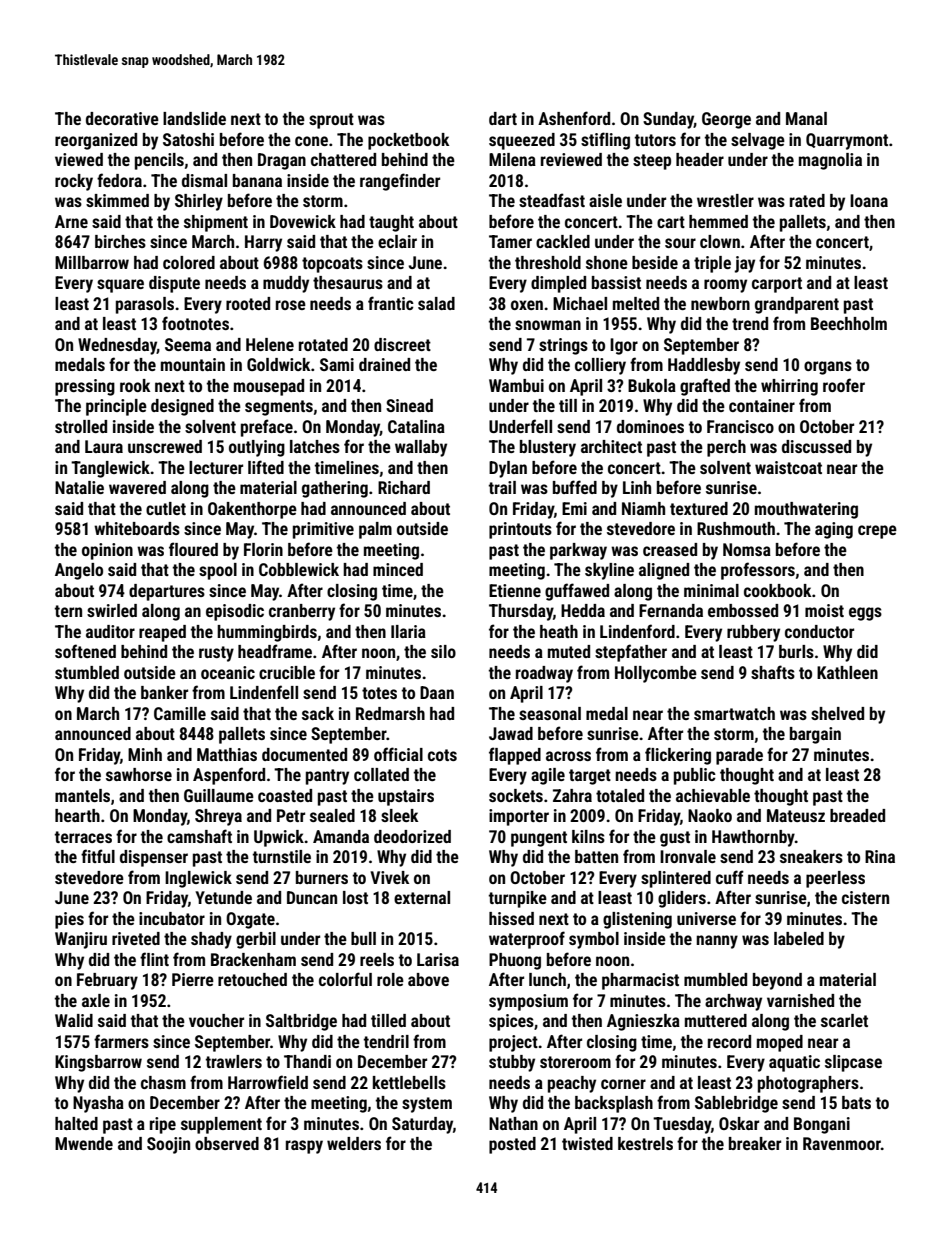  I want to click on breaker, so click(755, 1143).
